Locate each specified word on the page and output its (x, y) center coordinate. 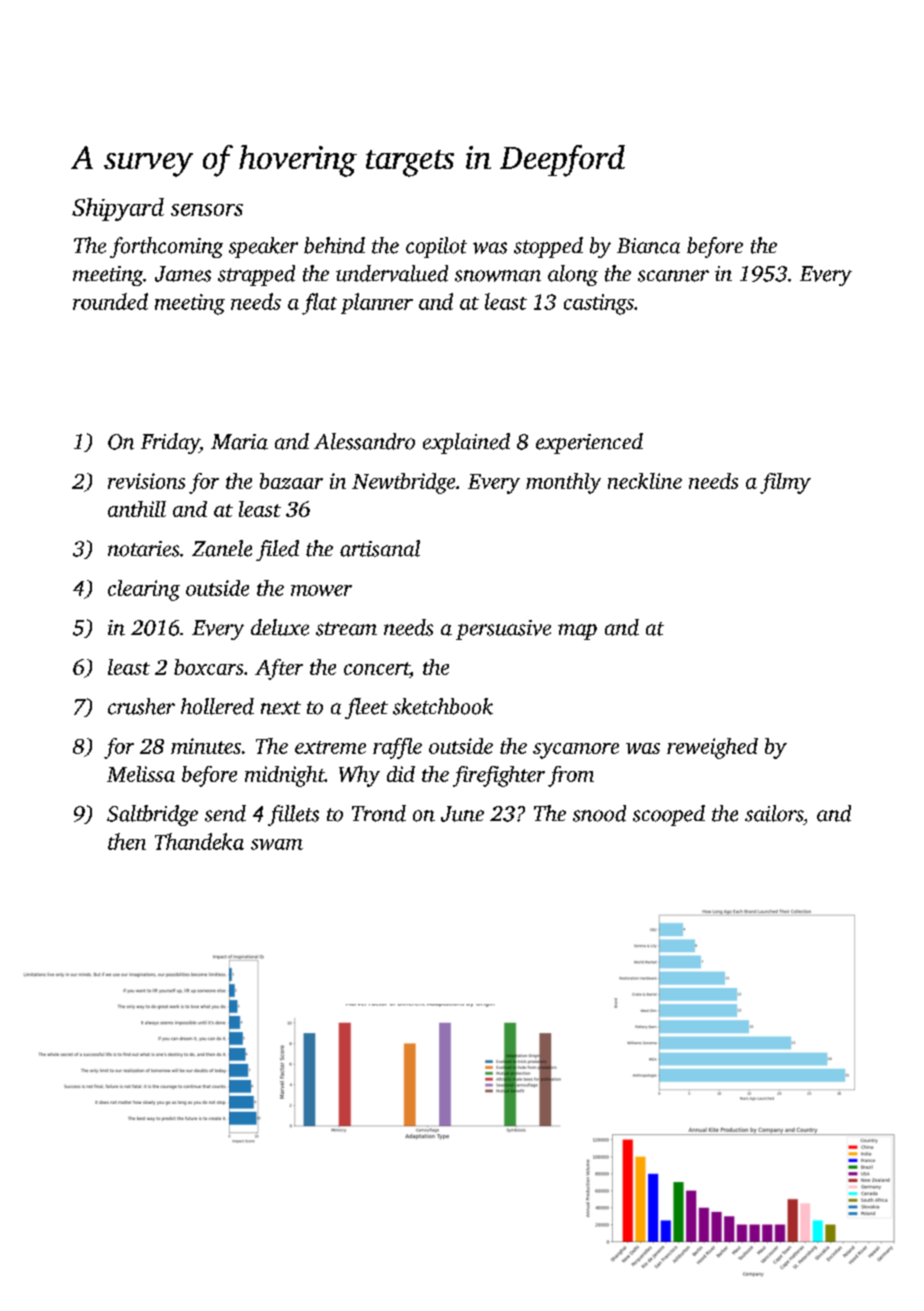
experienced (589, 443)
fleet (366, 708)
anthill (137, 509)
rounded (110, 301)
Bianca (648, 246)
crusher (141, 706)
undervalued (392, 273)
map (577, 632)
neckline (645, 481)
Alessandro (364, 441)
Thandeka (199, 841)
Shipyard (118, 209)
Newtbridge (403, 483)
